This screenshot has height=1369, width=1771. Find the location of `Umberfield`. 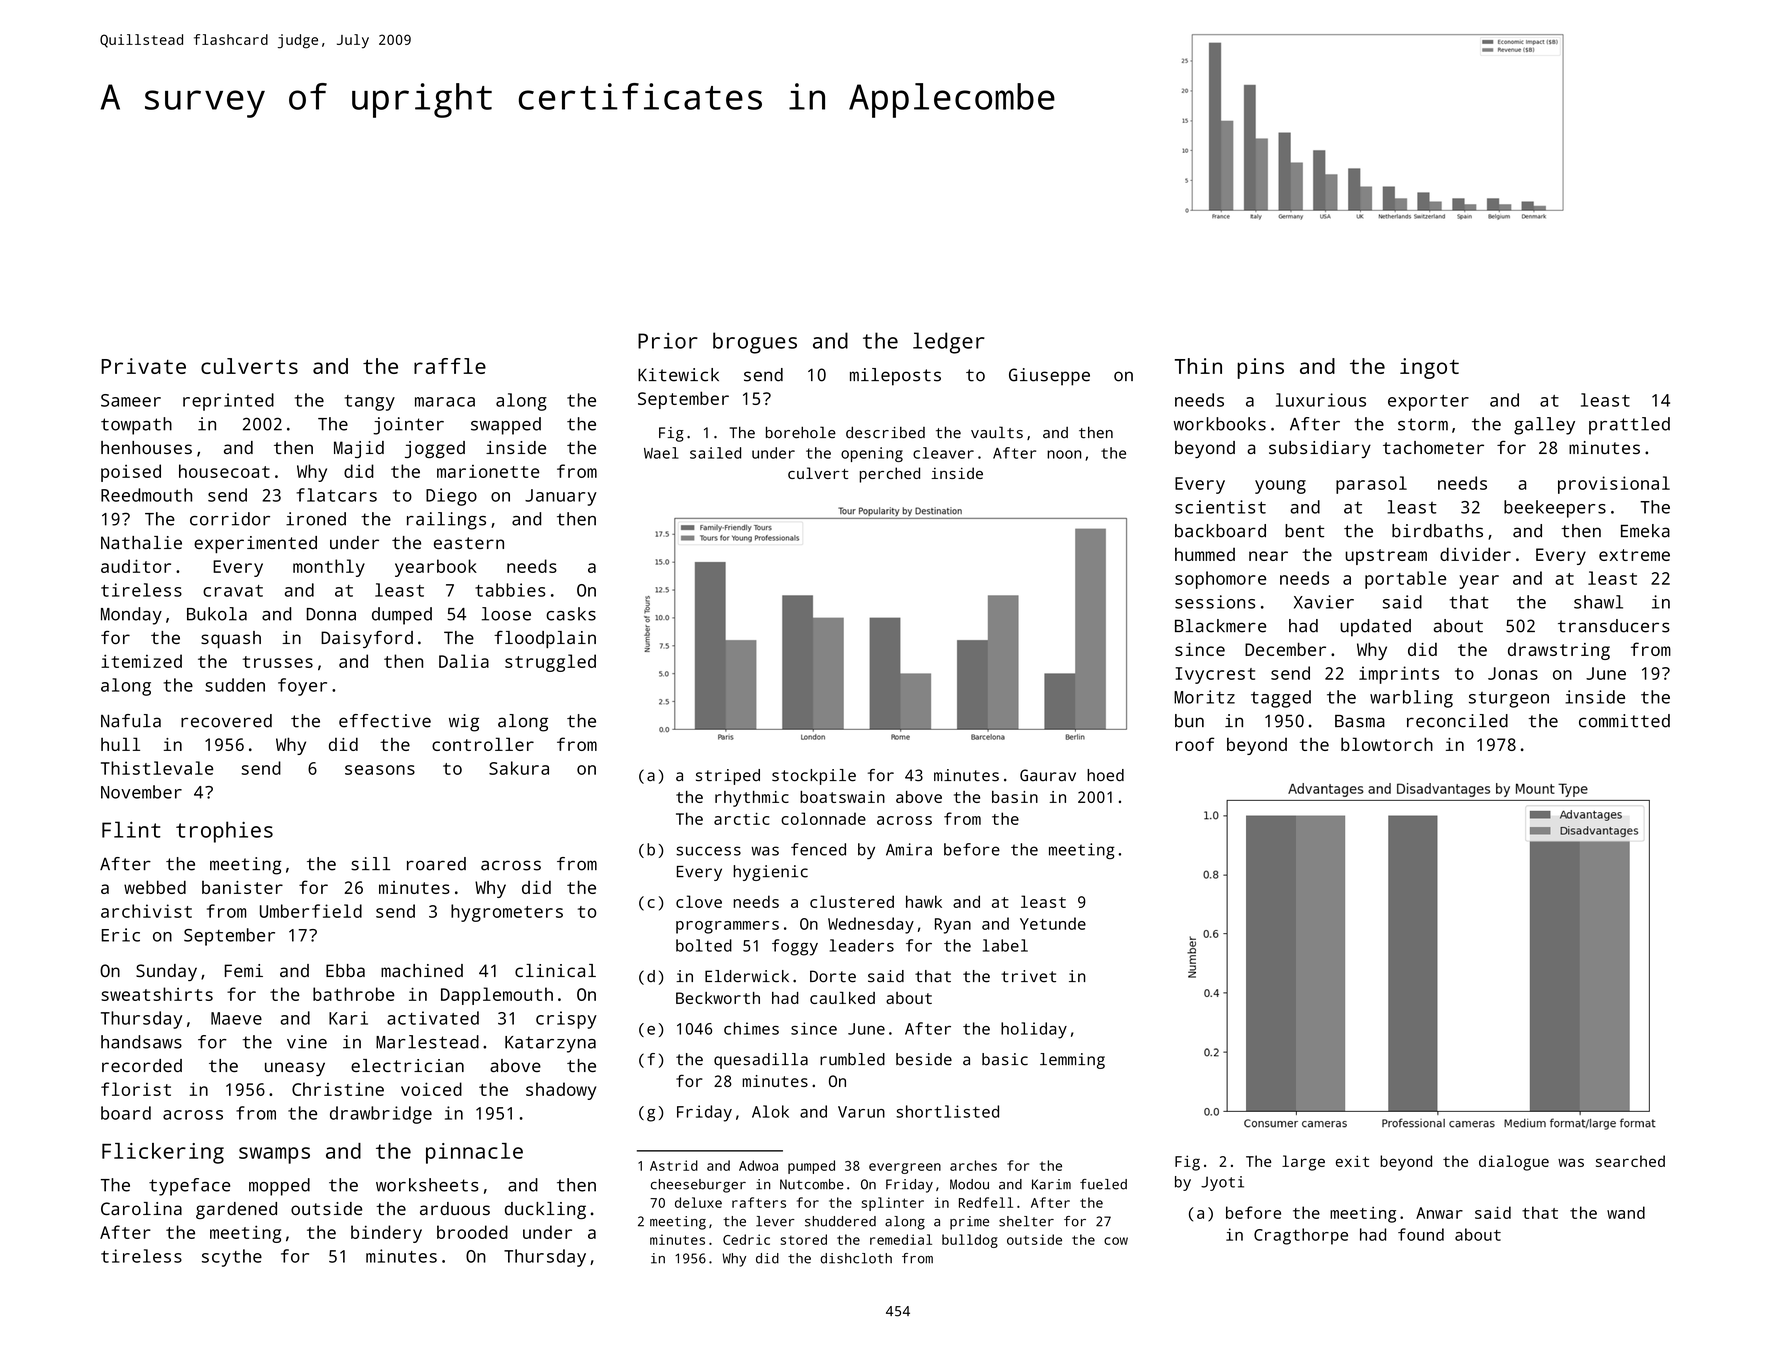

Umberfield is located at coordinates (311, 911).
